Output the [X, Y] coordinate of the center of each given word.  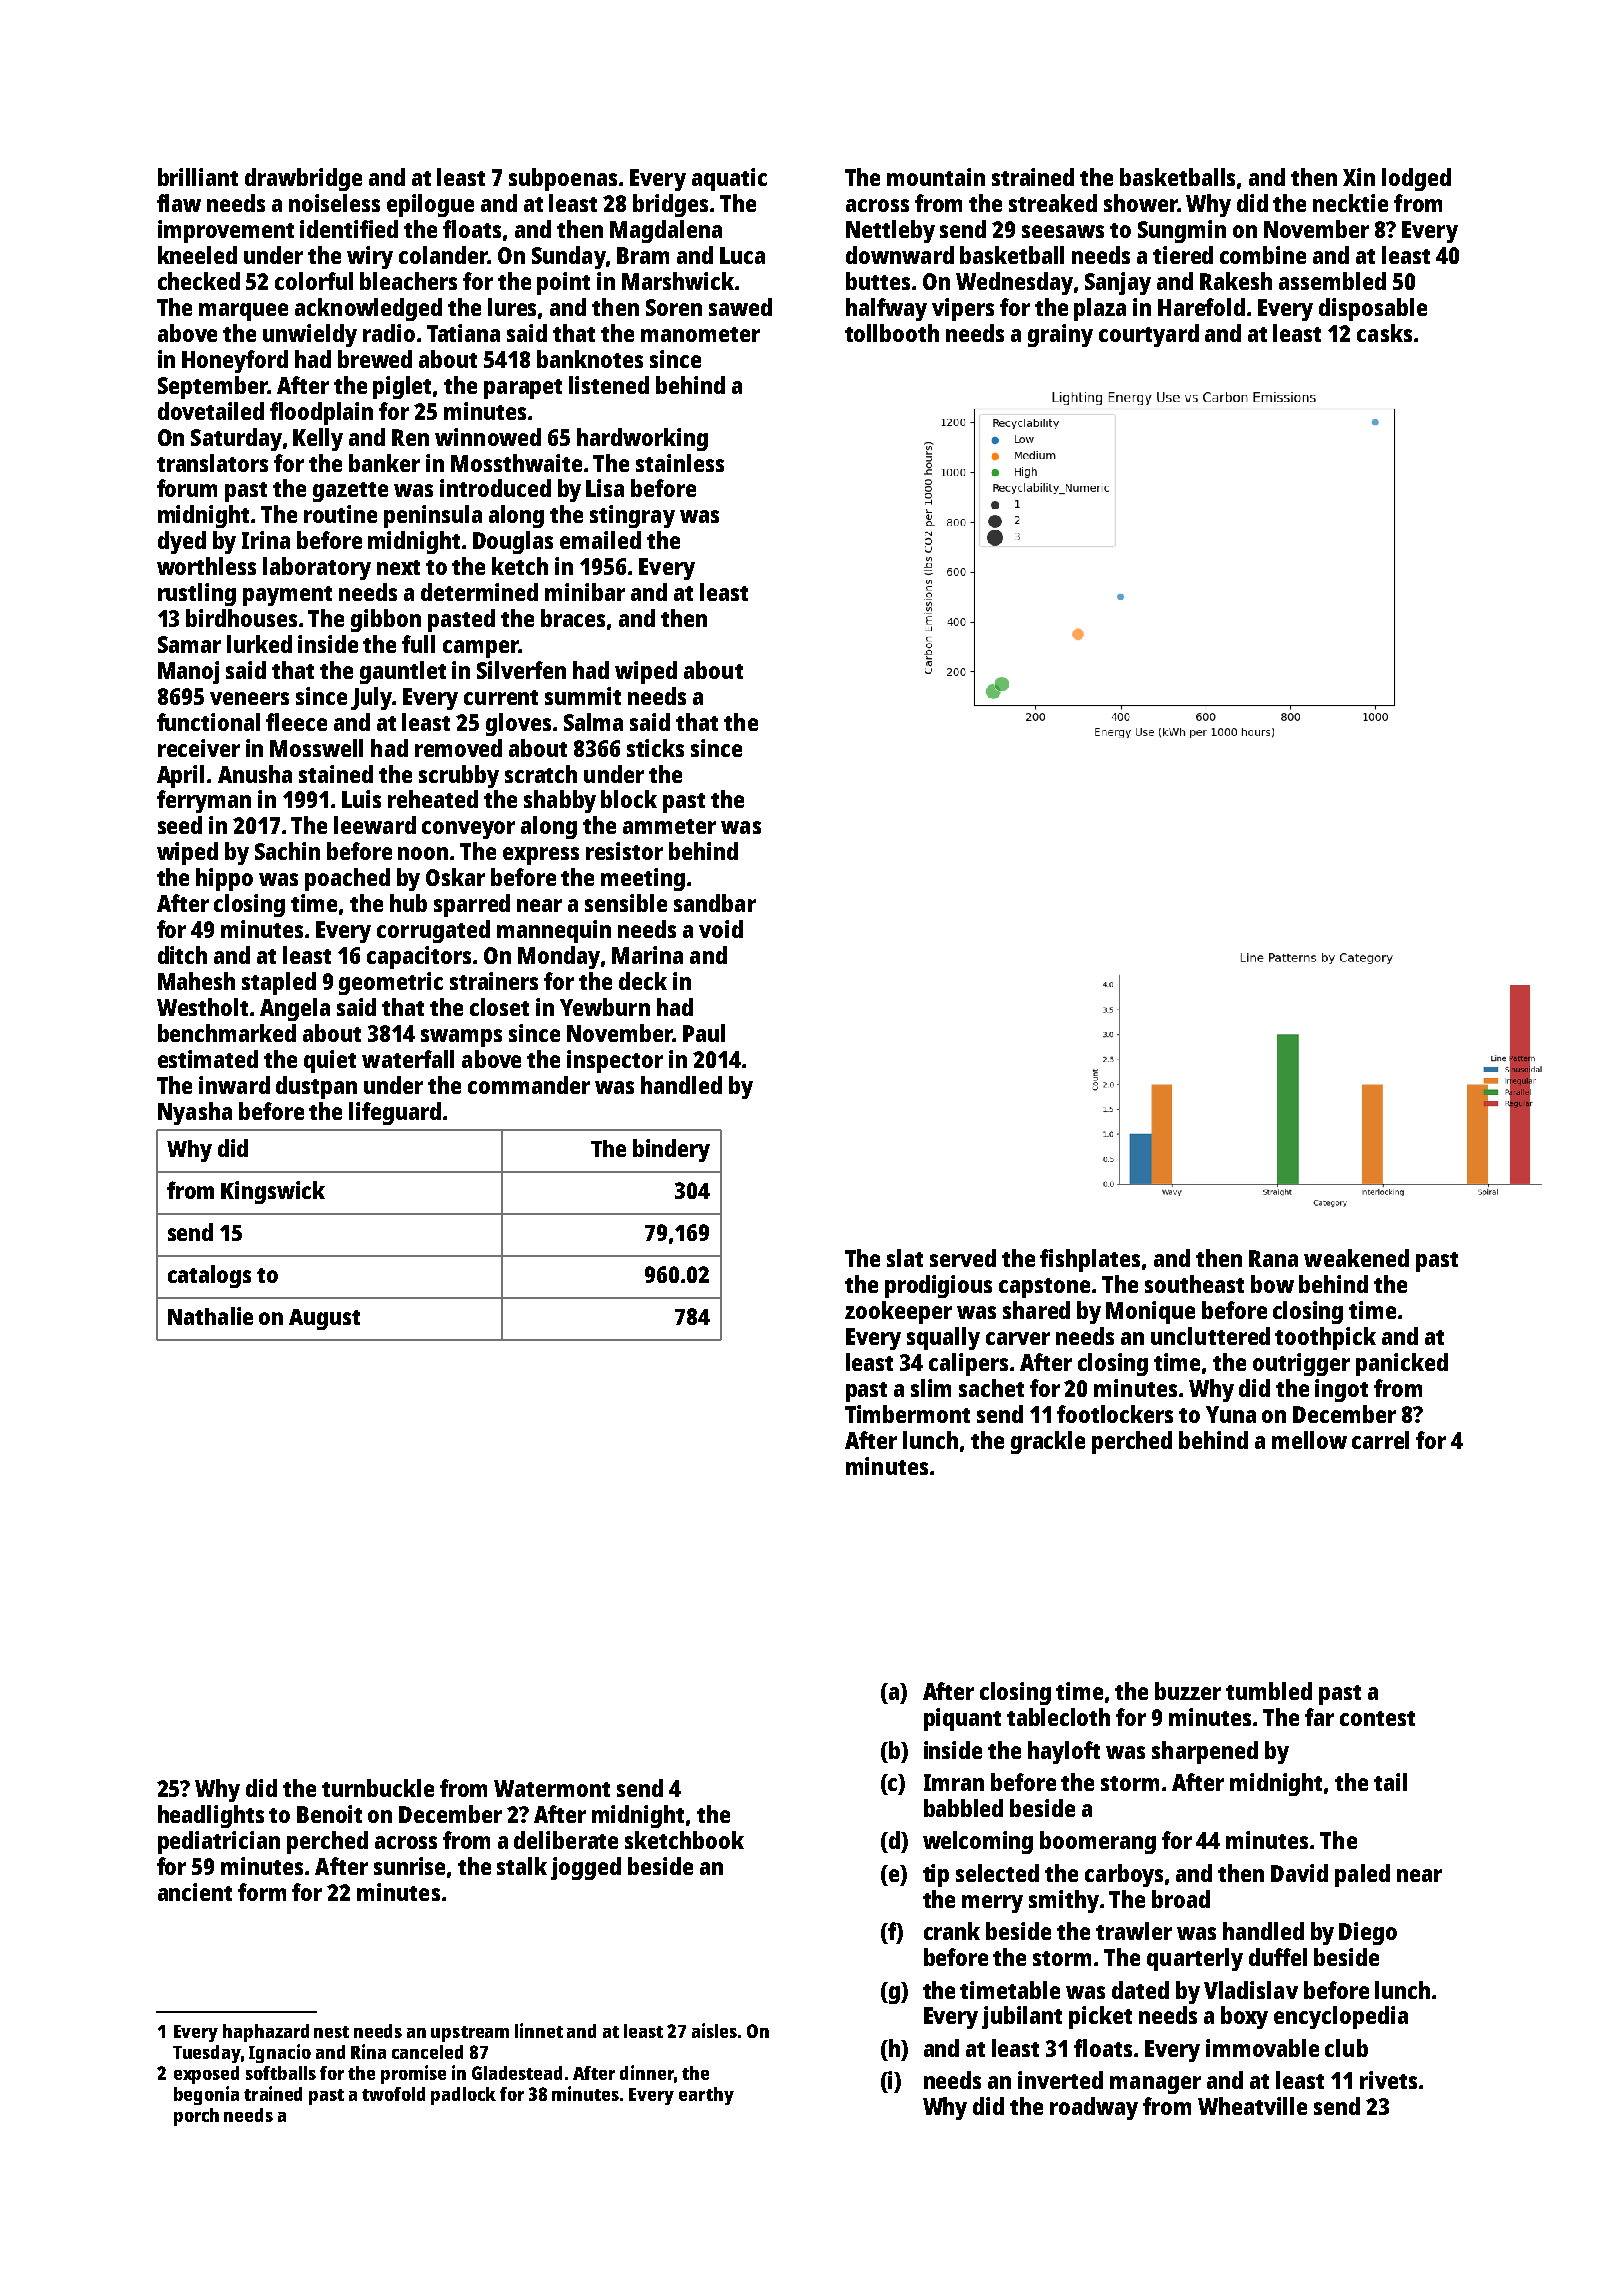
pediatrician [219, 1842]
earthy [706, 2096]
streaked [1053, 203]
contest [1377, 1718]
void [721, 929]
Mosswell [316, 748]
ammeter [669, 826]
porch [196, 2117]
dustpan [316, 1087]
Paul [704, 1033]
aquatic [729, 179]
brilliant [198, 177]
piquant [962, 1719]
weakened [1356, 1258]
